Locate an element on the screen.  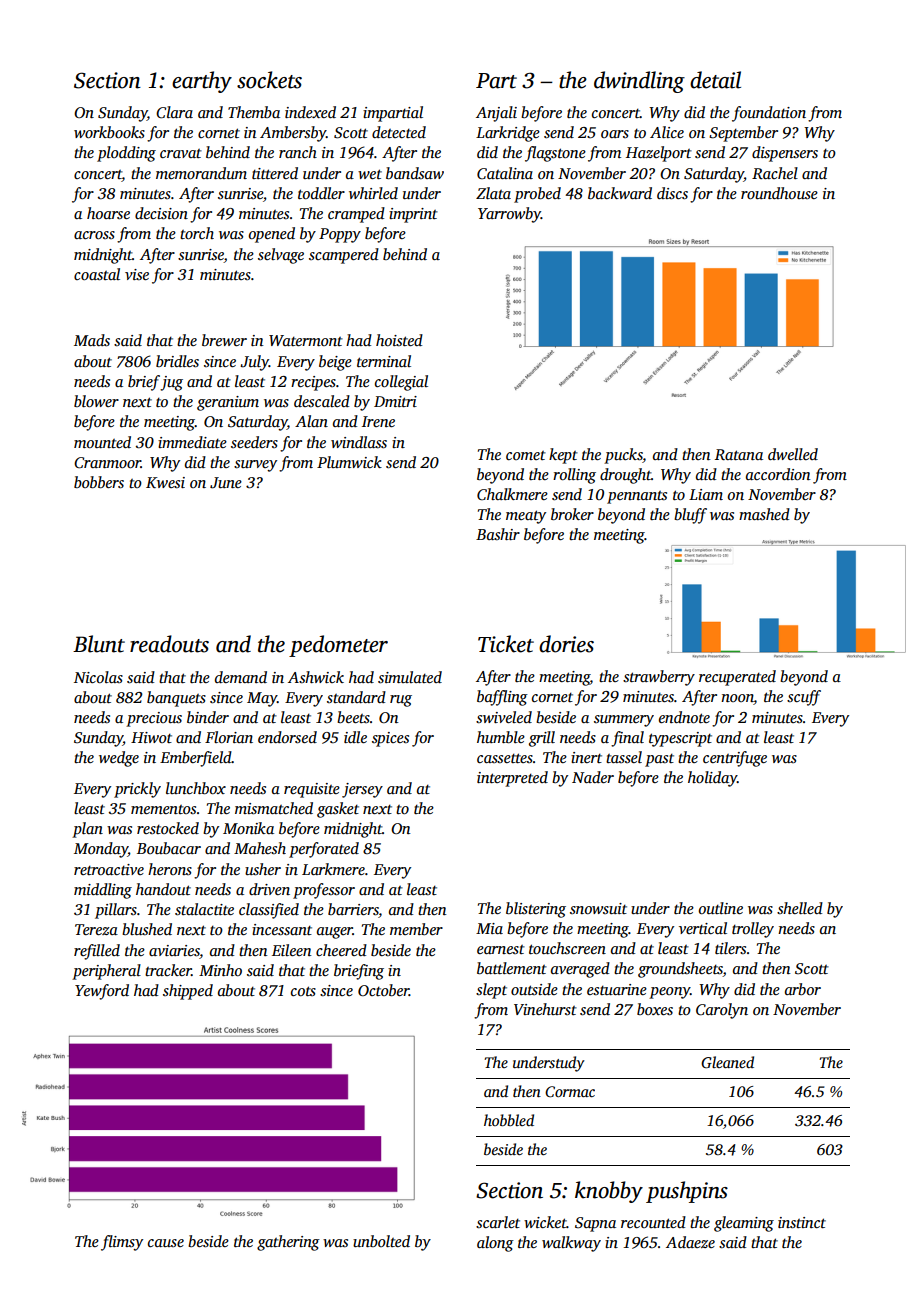
unbolted is located at coordinates (381, 1241).
